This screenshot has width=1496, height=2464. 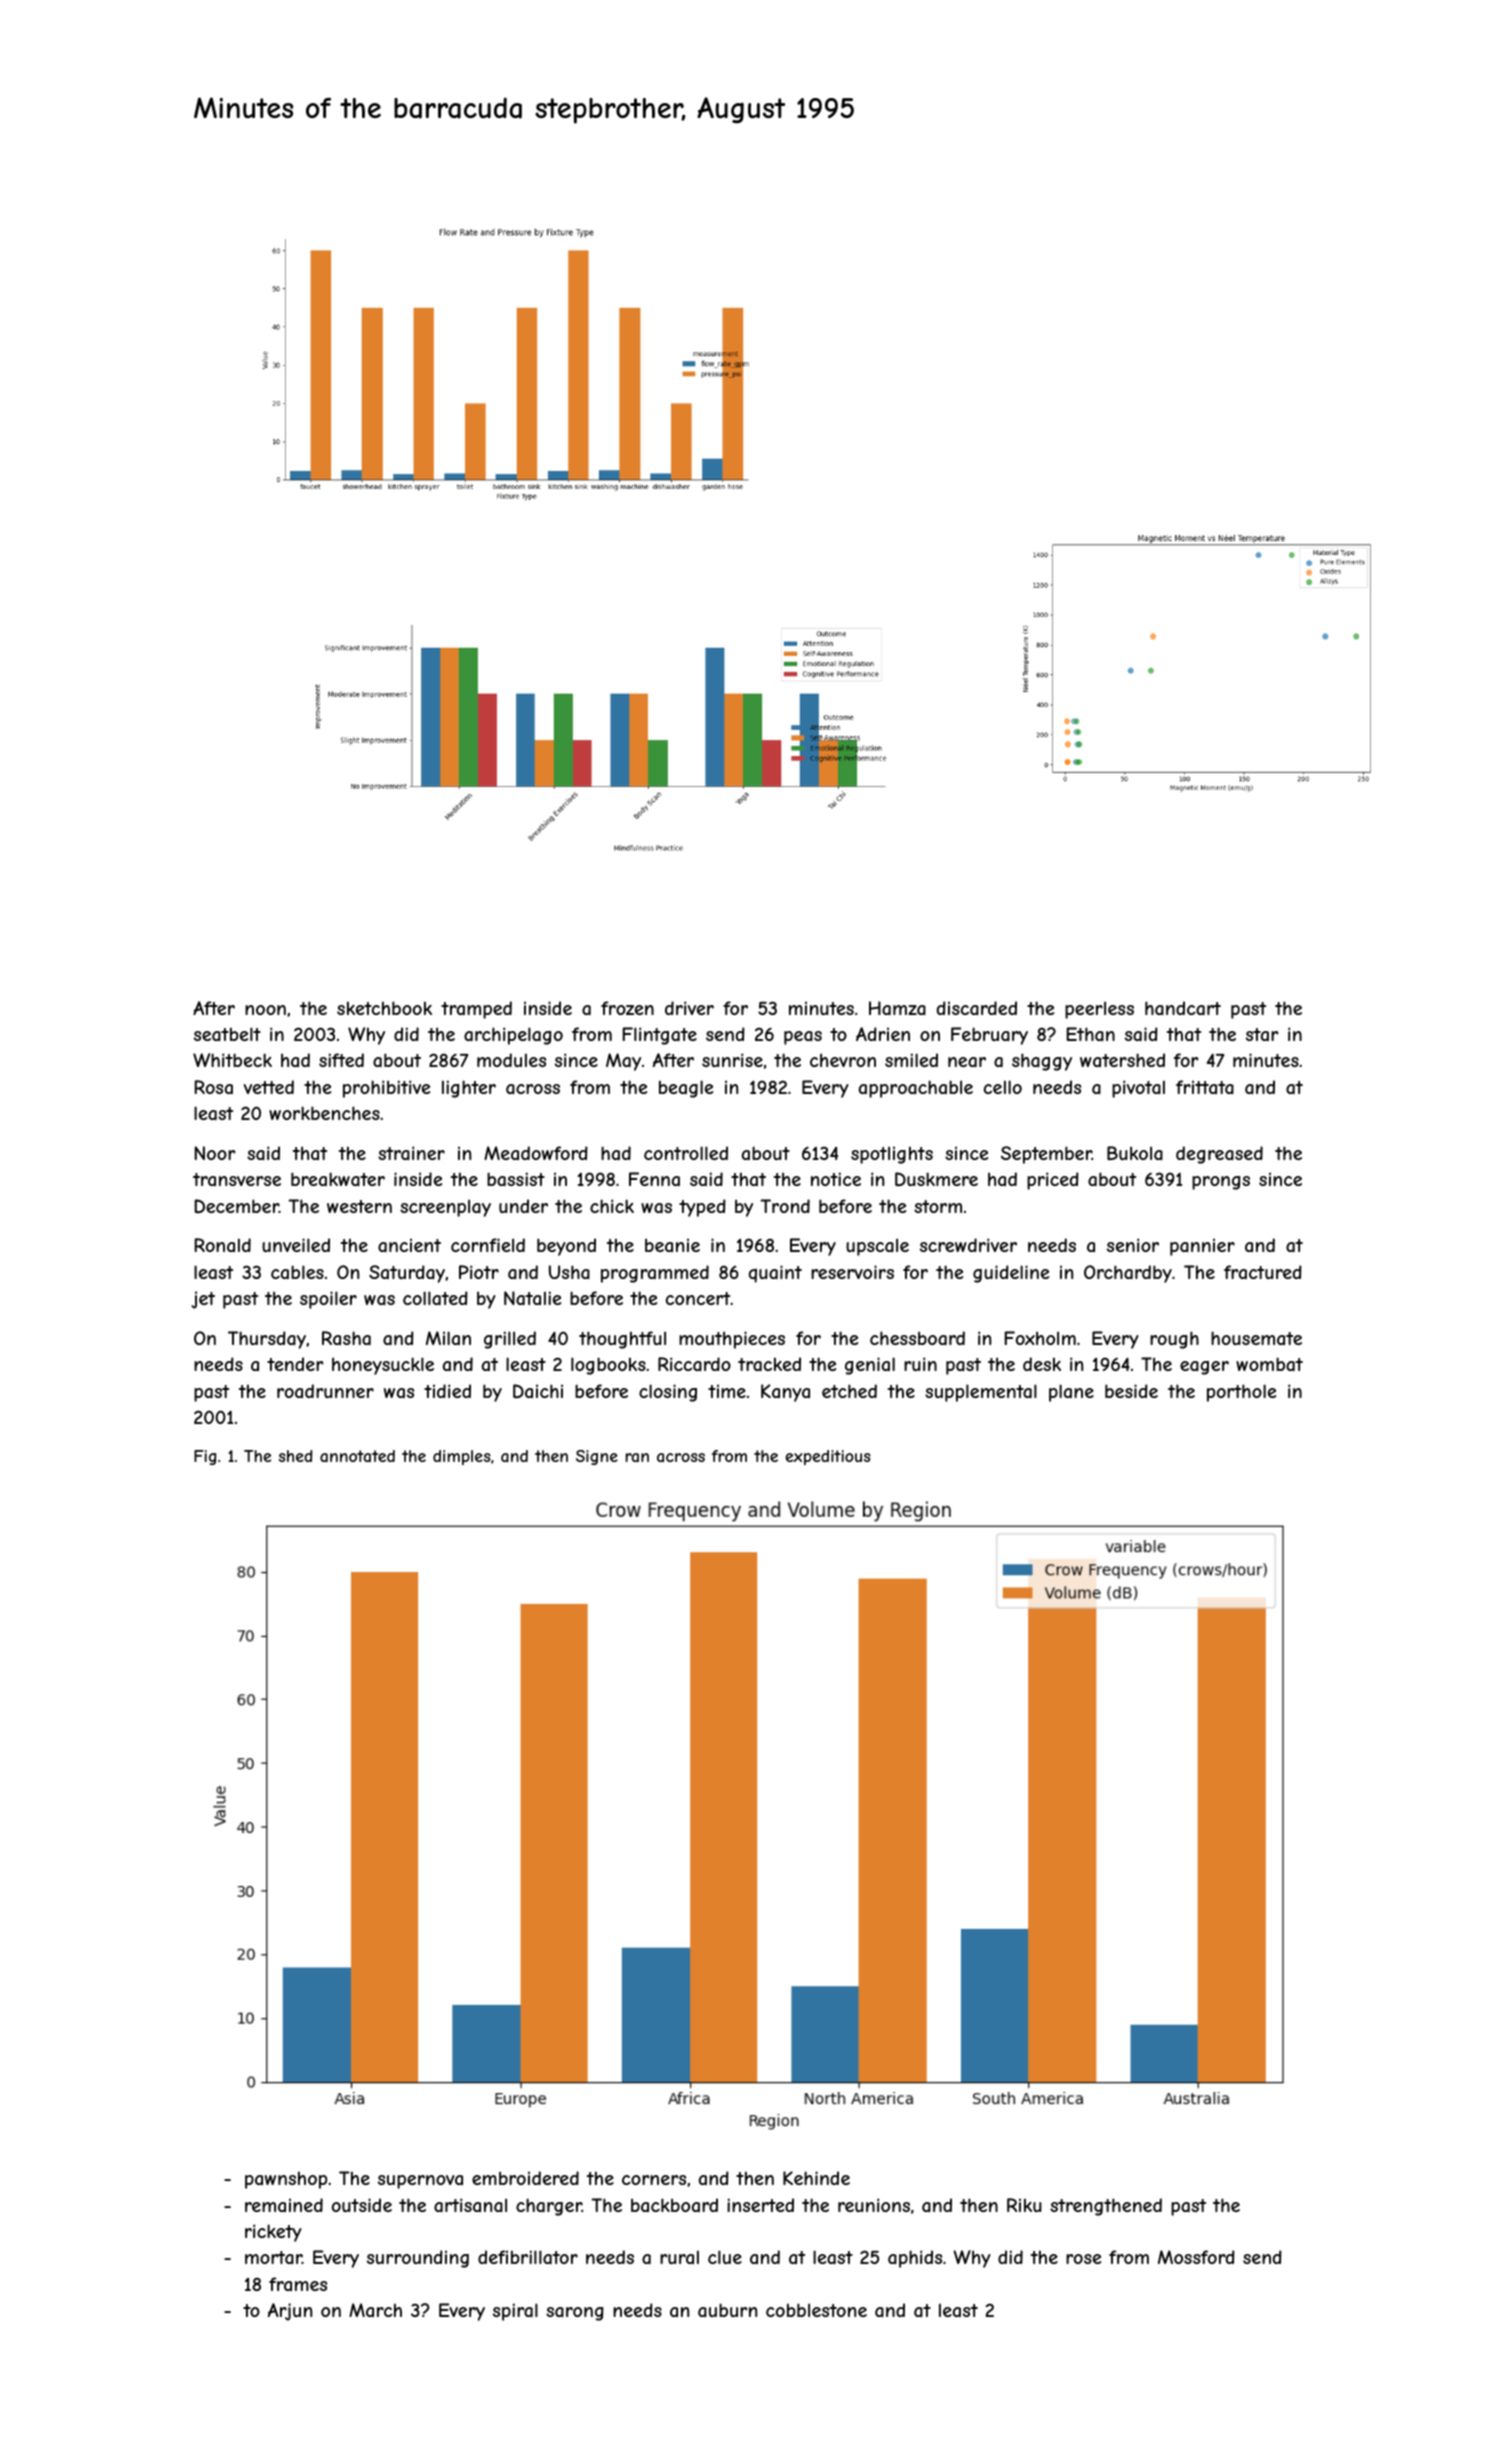 What do you see at coordinates (785, 1206) in the screenshot?
I see `Trond` at bounding box center [785, 1206].
